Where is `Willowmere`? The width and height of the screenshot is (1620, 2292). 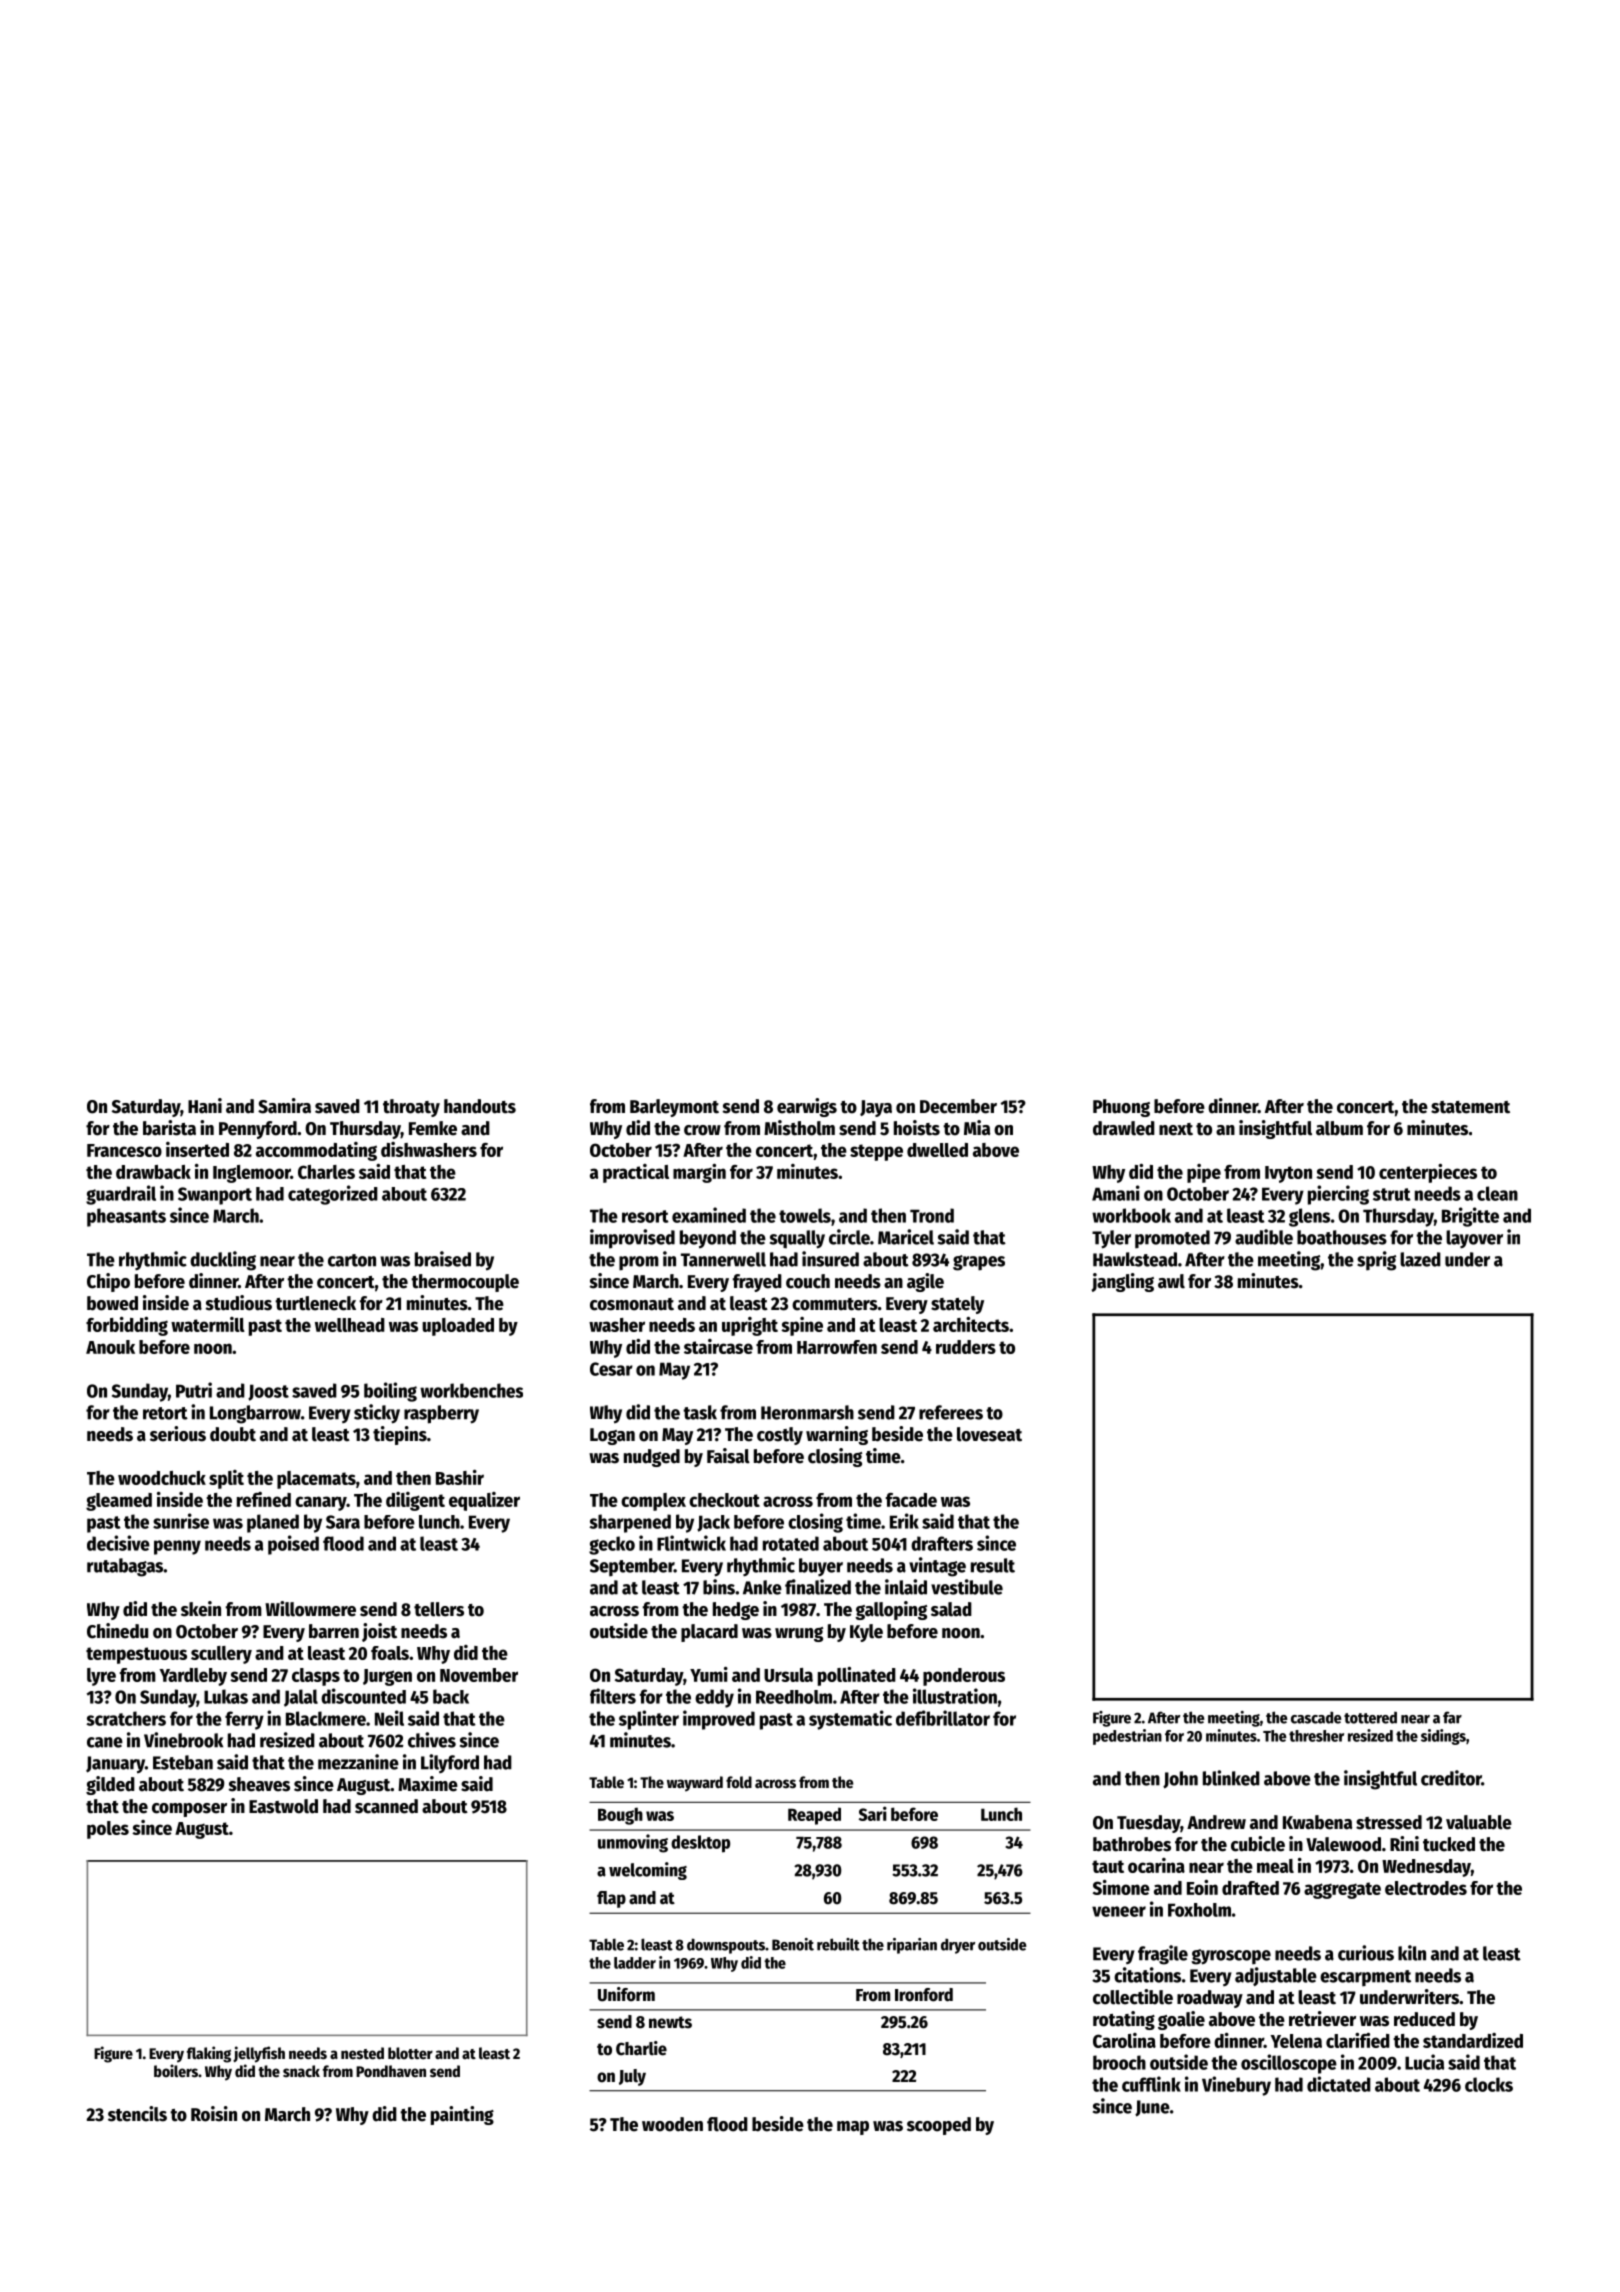
Willowmere is located at coordinates (310, 1609).
